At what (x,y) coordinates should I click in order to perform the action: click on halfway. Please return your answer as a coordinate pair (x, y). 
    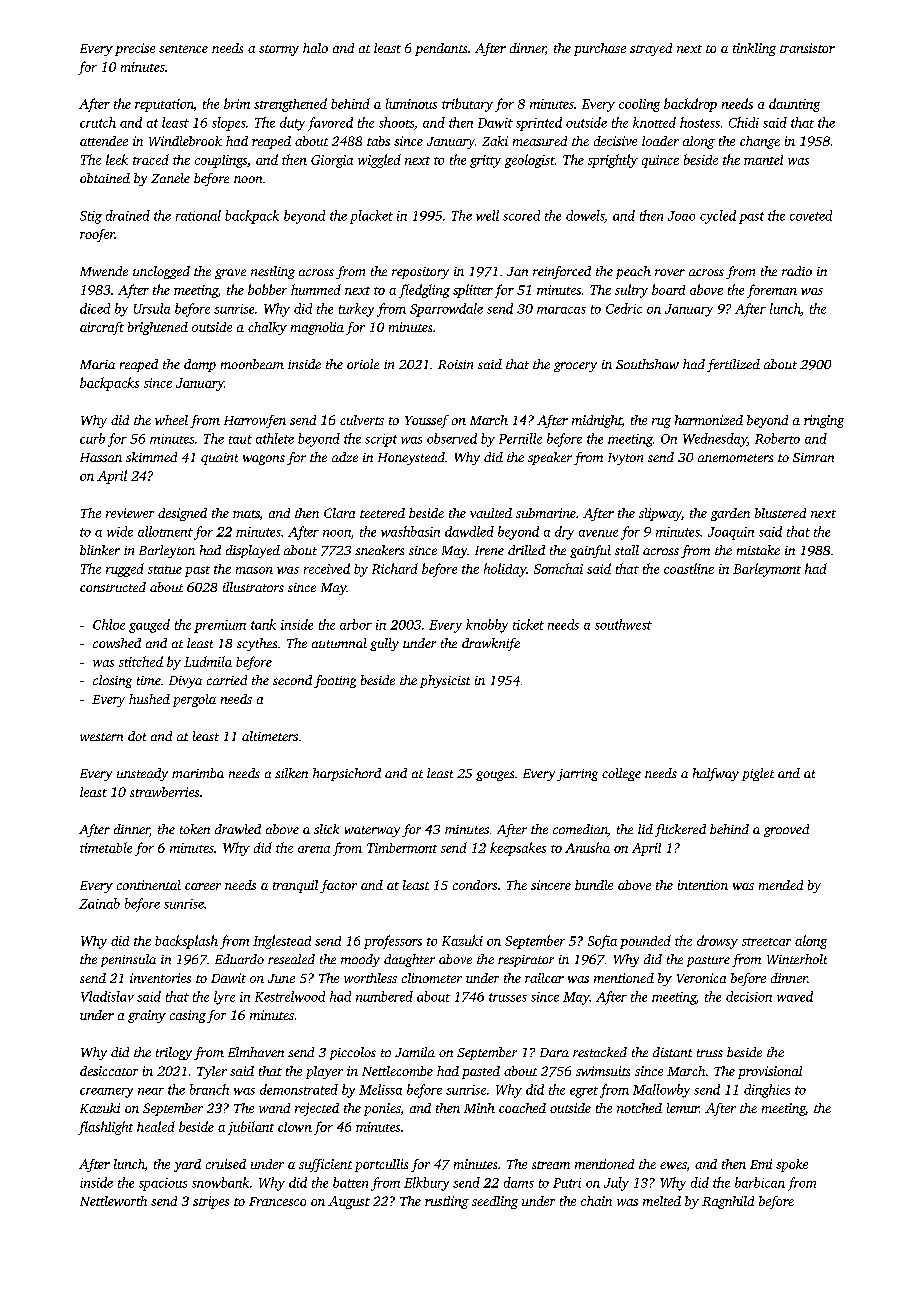
    Looking at the image, I should click on (716, 774).
